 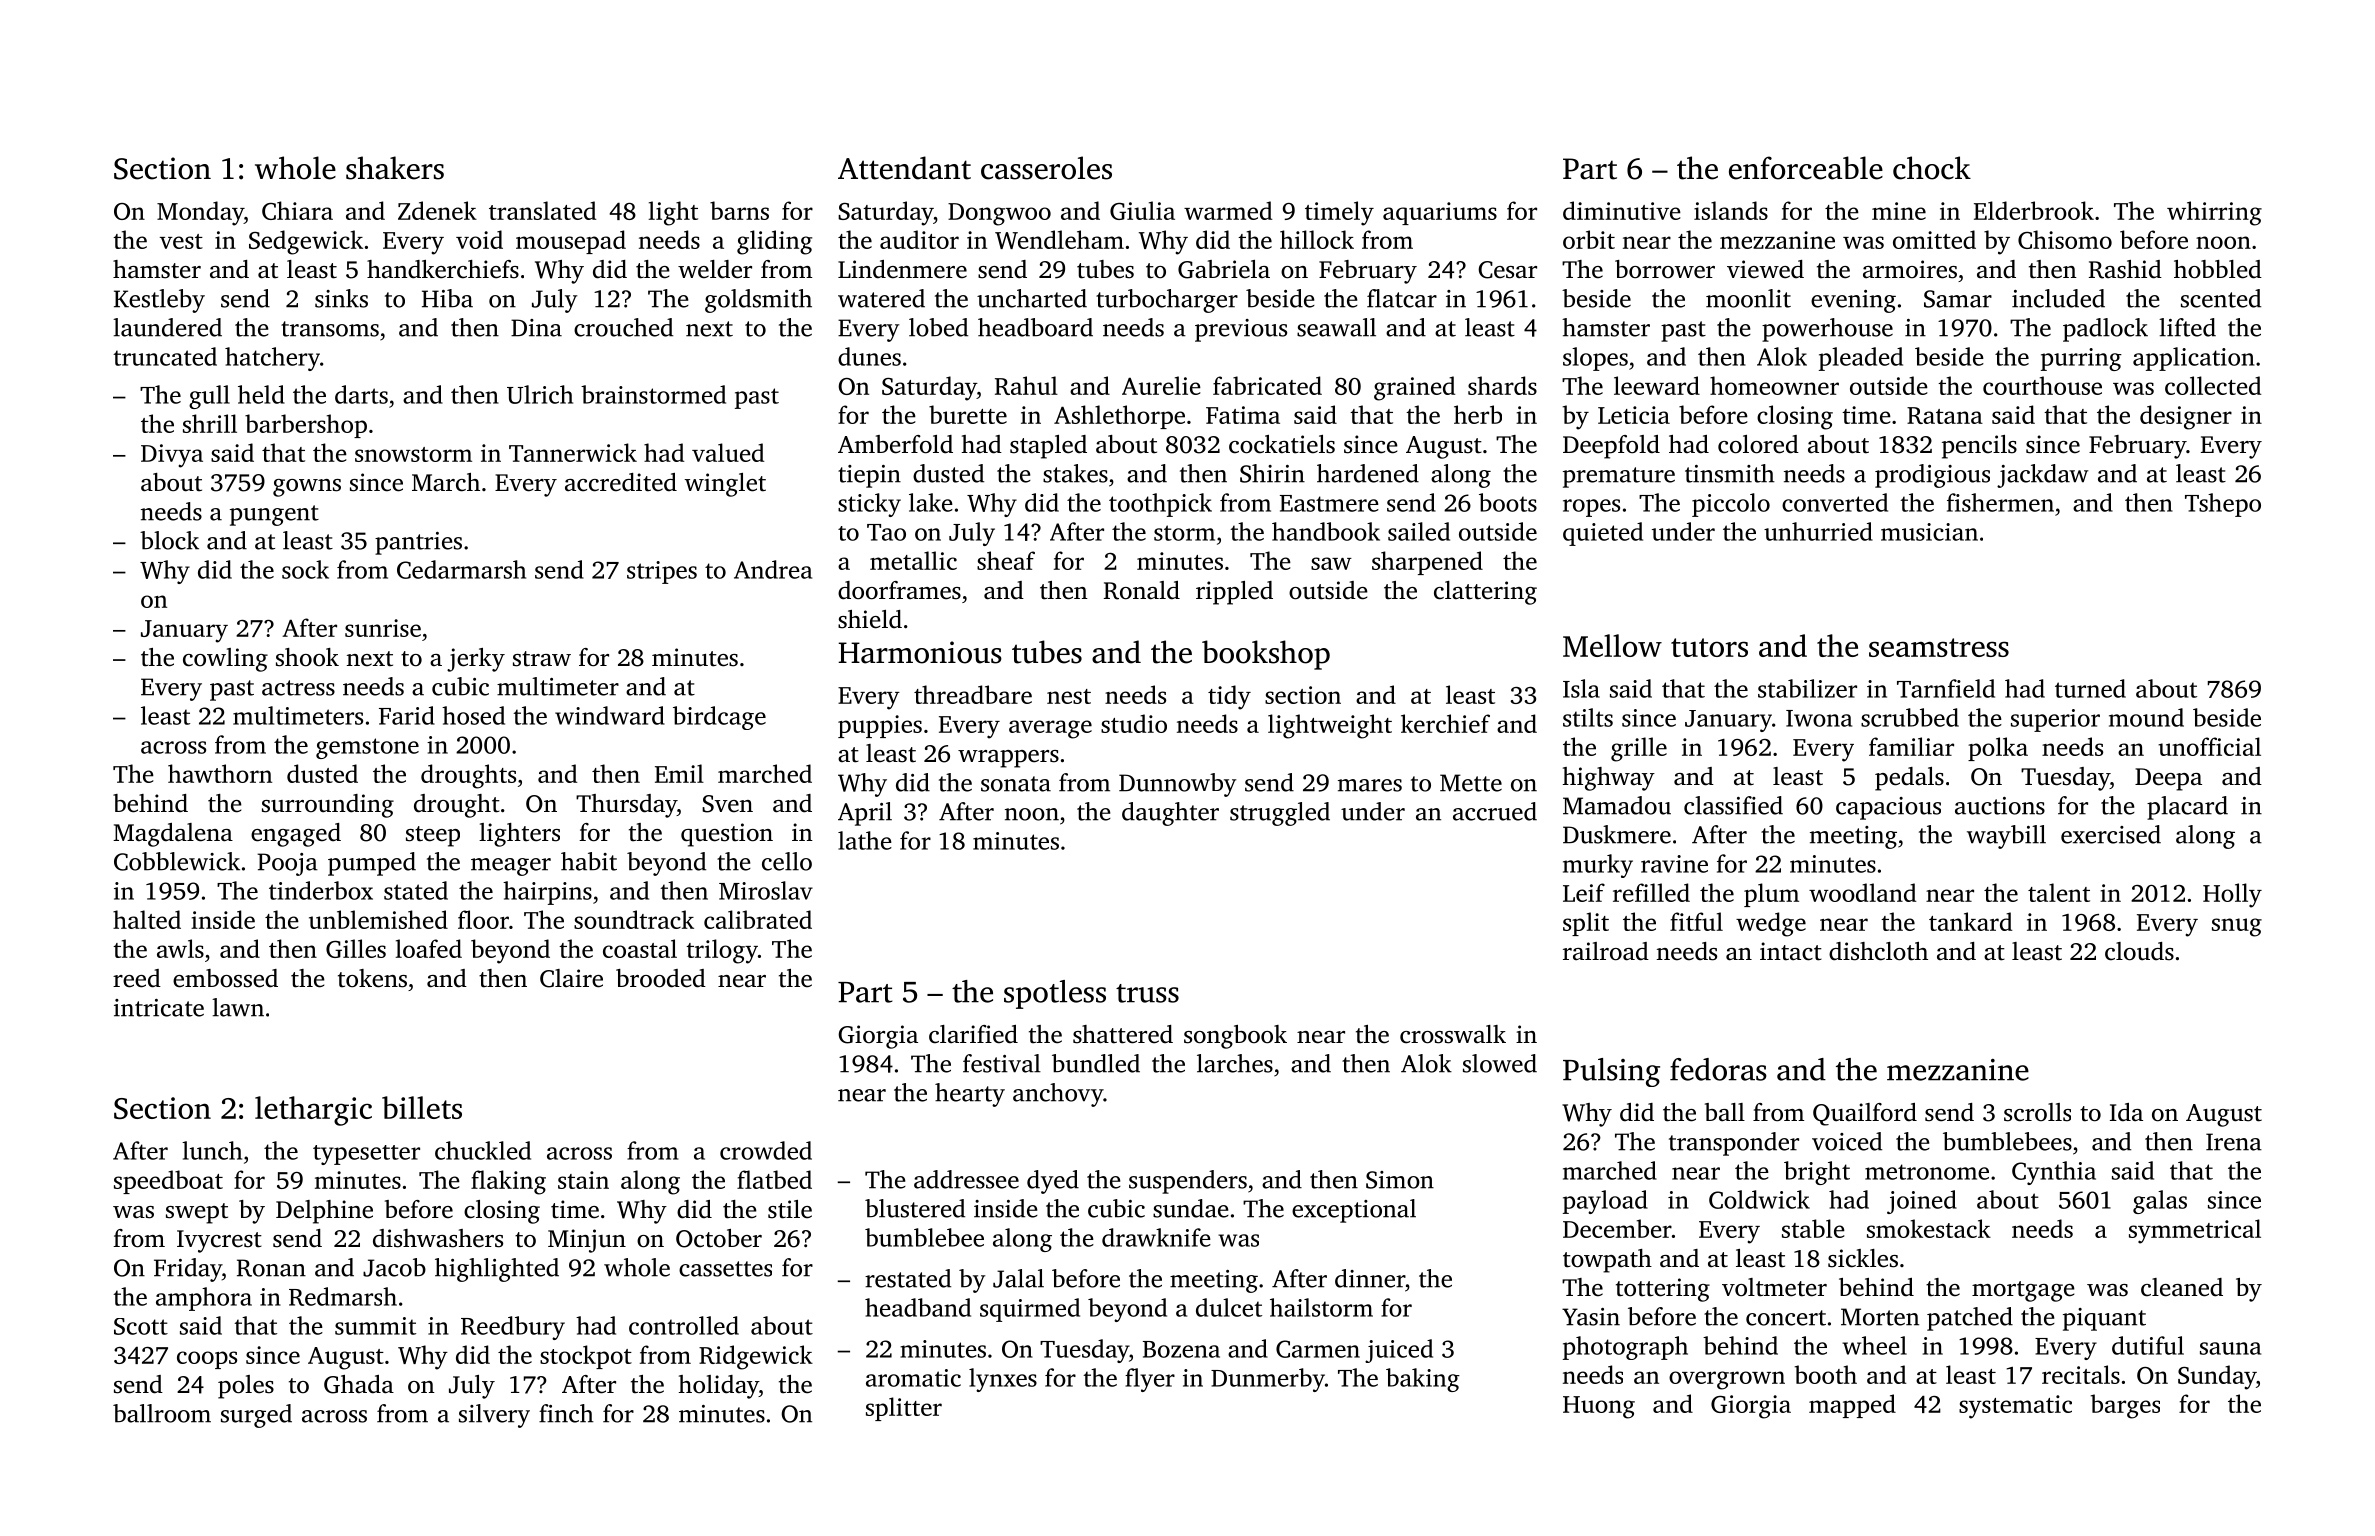 What do you see at coordinates (1170, 814) in the screenshot?
I see `daughter` at bounding box center [1170, 814].
